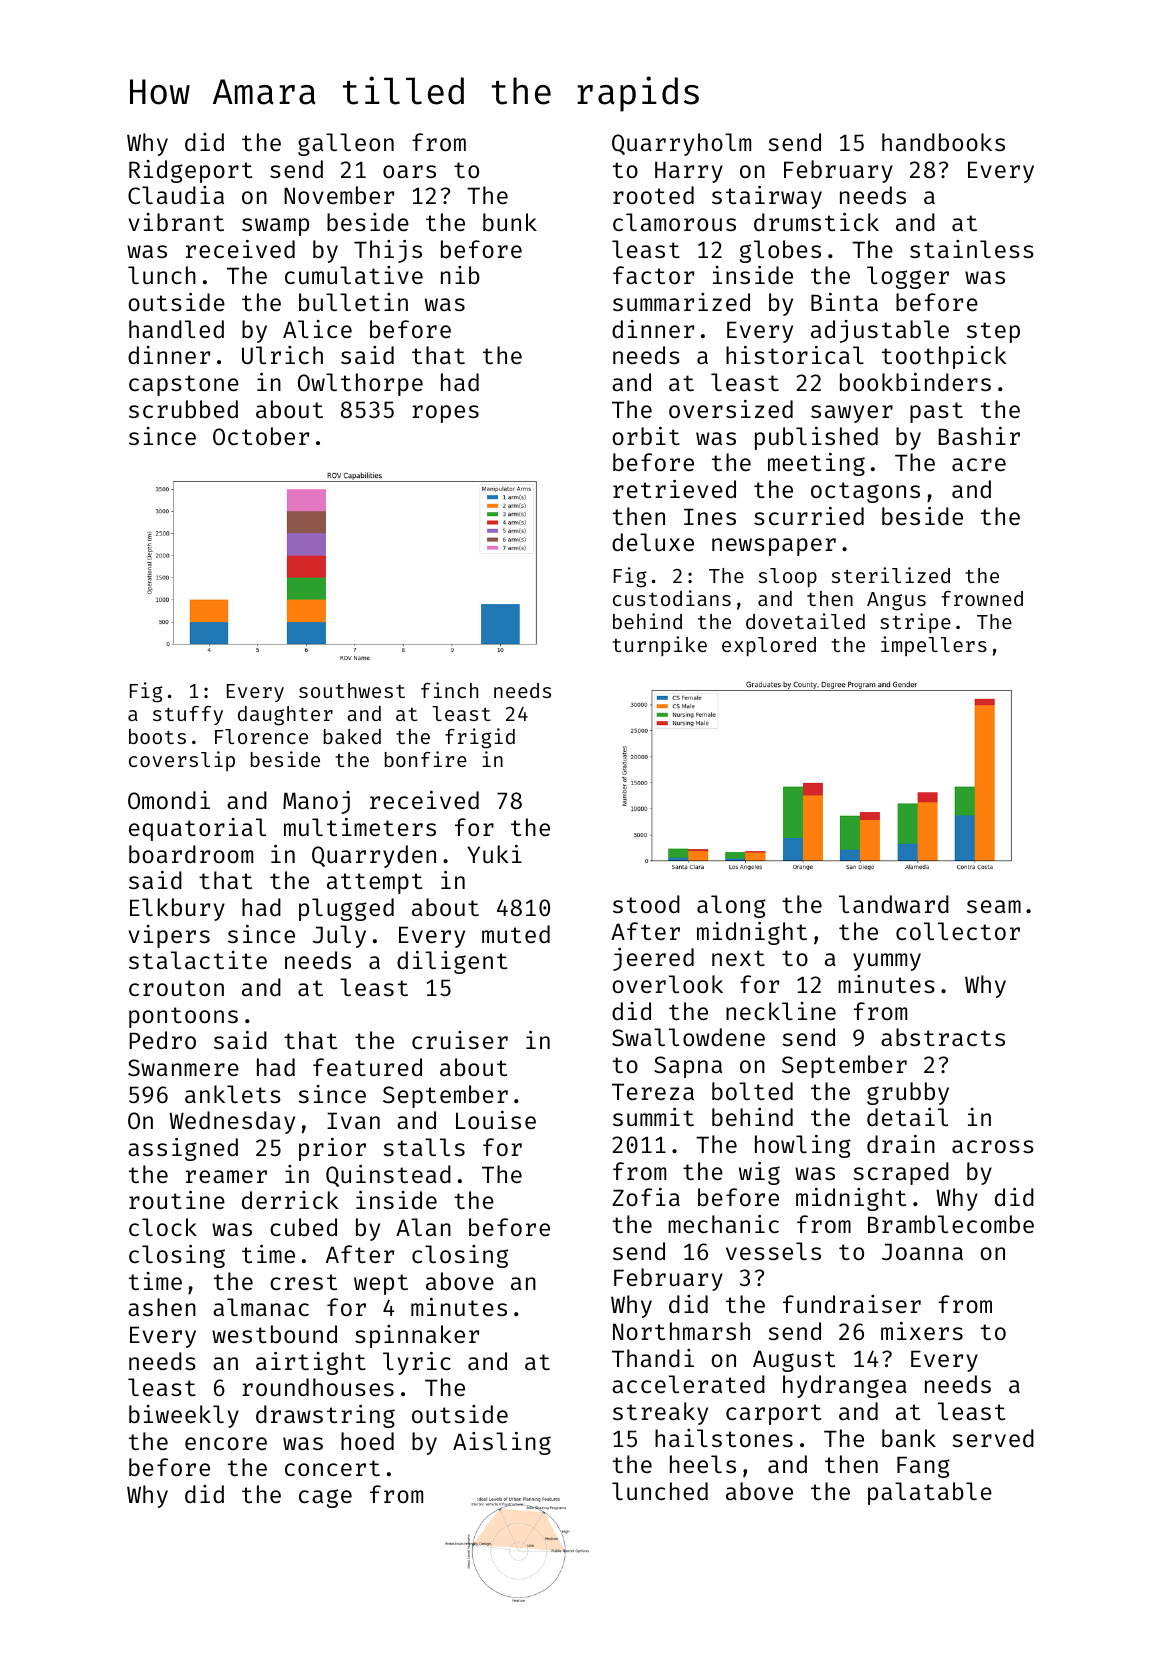 The width and height of the page is (1165, 1654). Describe the element at coordinates (703, 1464) in the page. I see `heels` at that location.
